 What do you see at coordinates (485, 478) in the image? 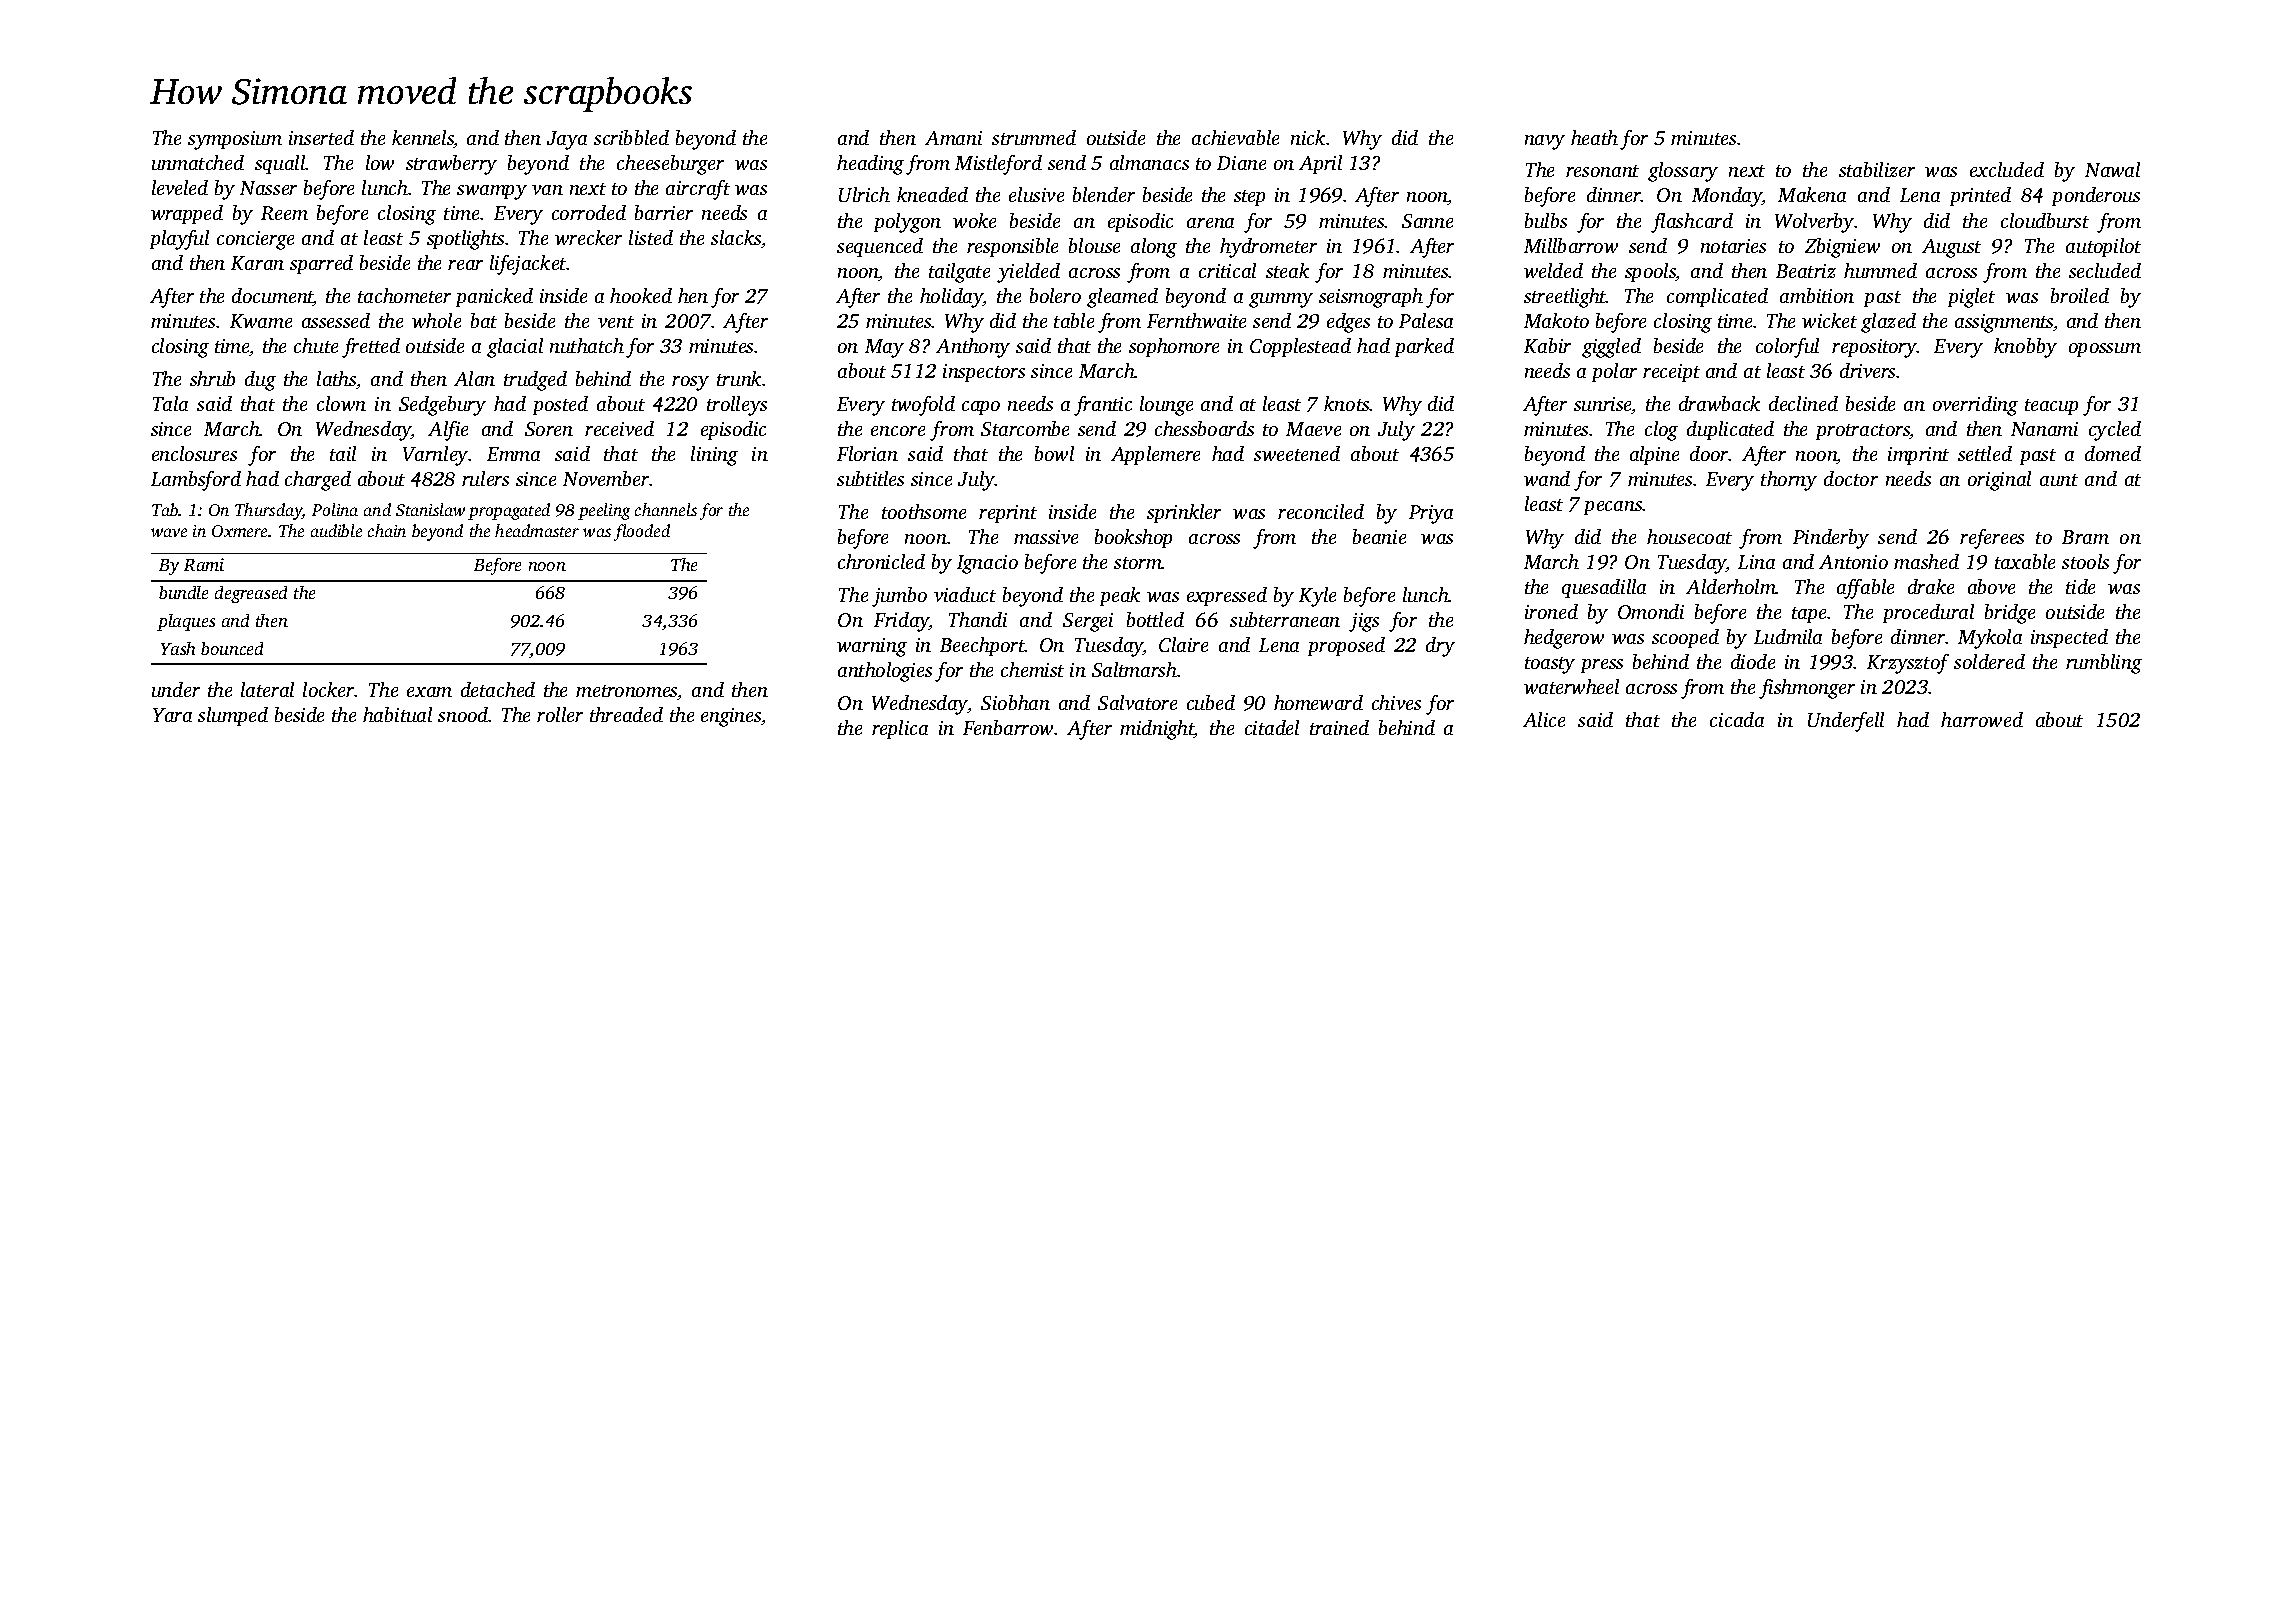
I see `rulers` at bounding box center [485, 478].
